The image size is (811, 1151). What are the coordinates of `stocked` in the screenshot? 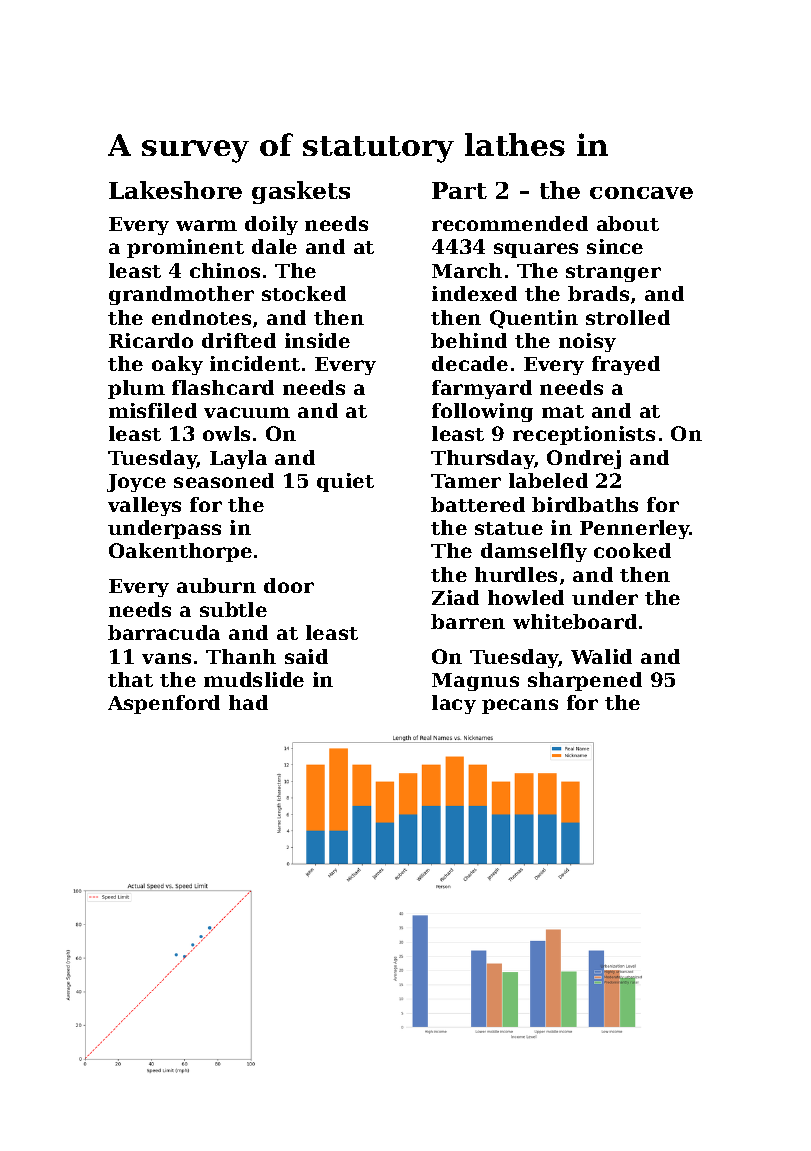 It's located at (304, 293).
